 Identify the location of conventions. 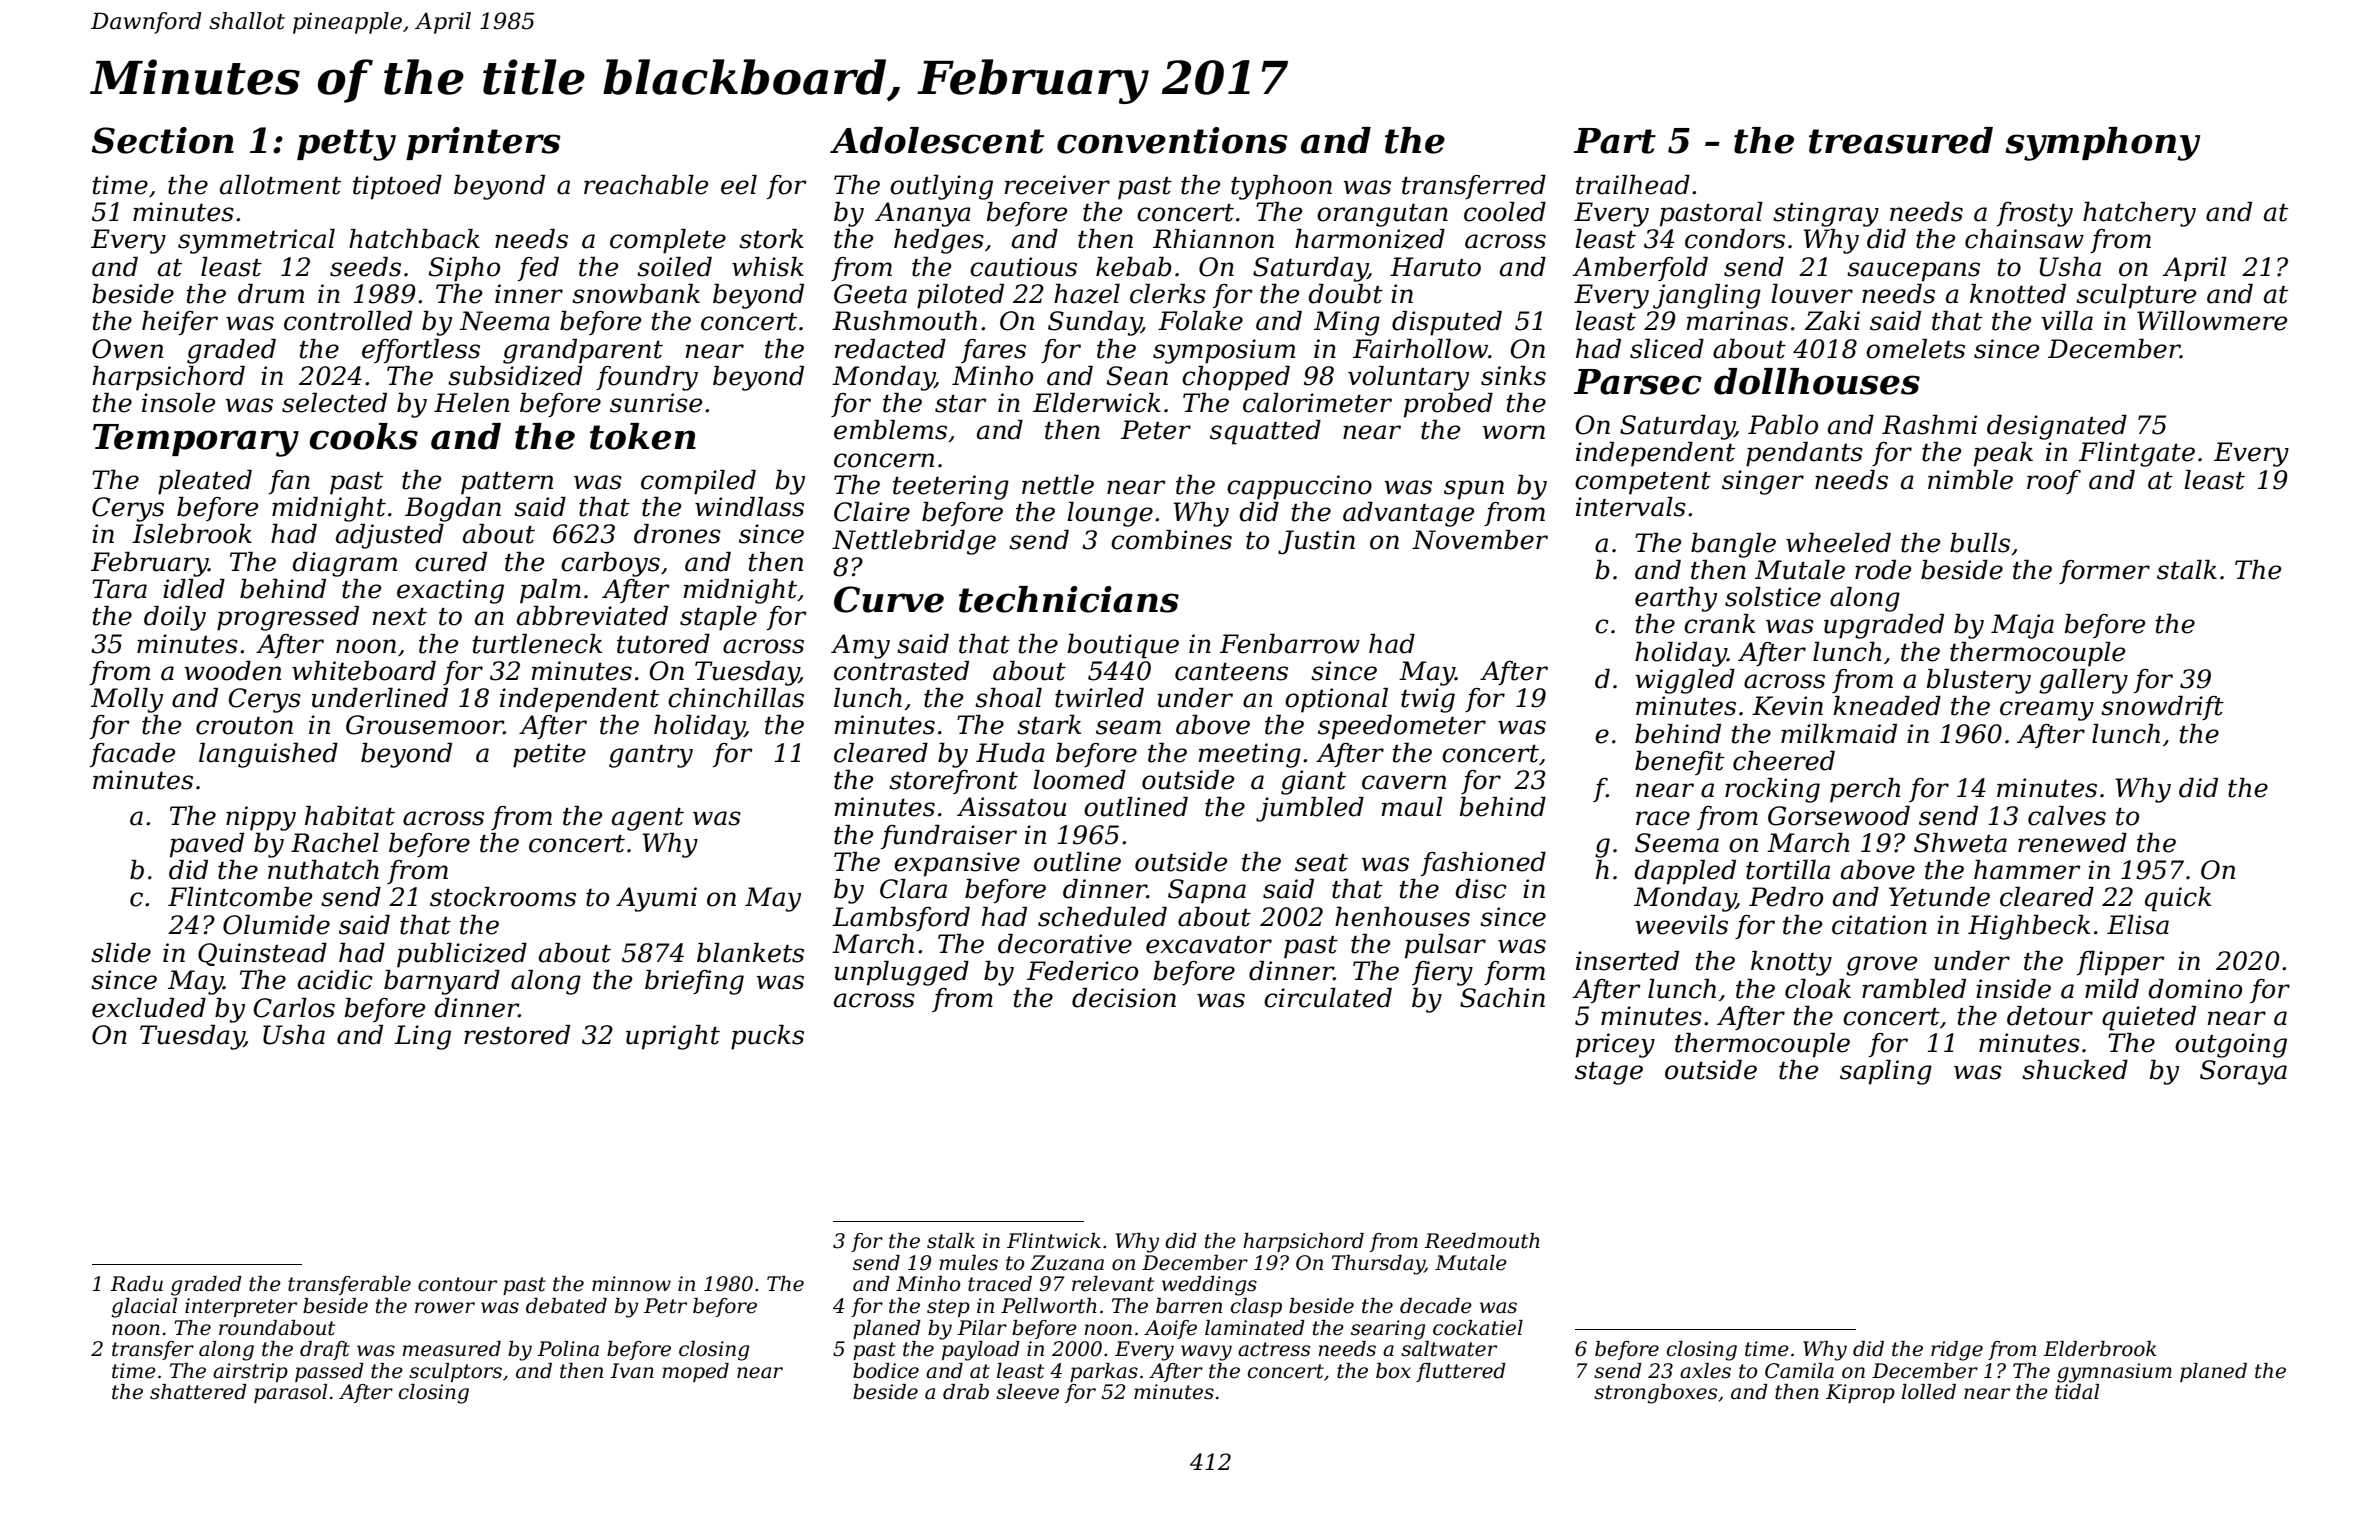
(1172, 140).
